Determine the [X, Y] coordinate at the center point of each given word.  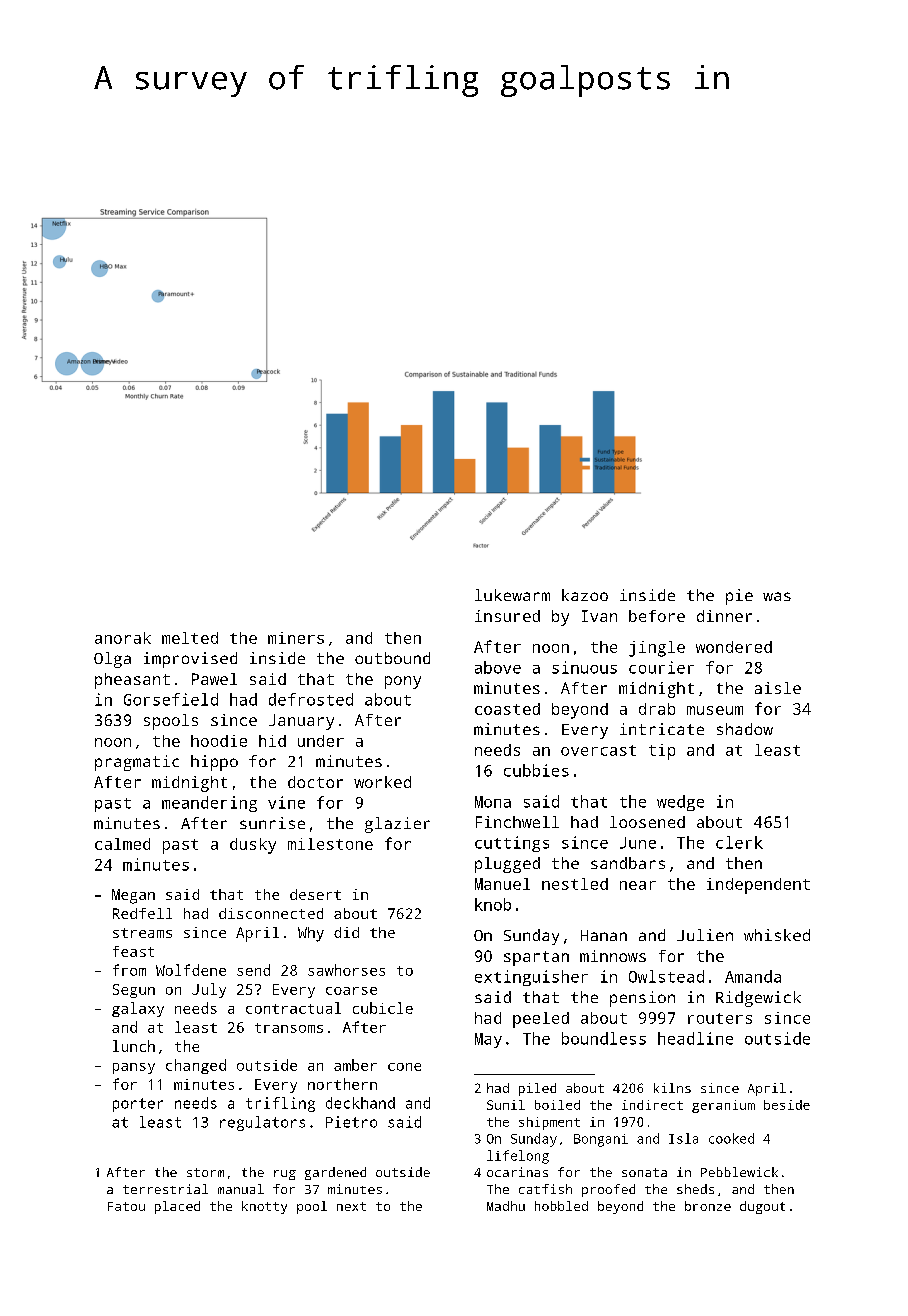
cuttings [512, 844]
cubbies [536, 770]
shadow [745, 729]
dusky [253, 846]
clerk [739, 842]
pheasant [132, 681]
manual [241, 1189]
